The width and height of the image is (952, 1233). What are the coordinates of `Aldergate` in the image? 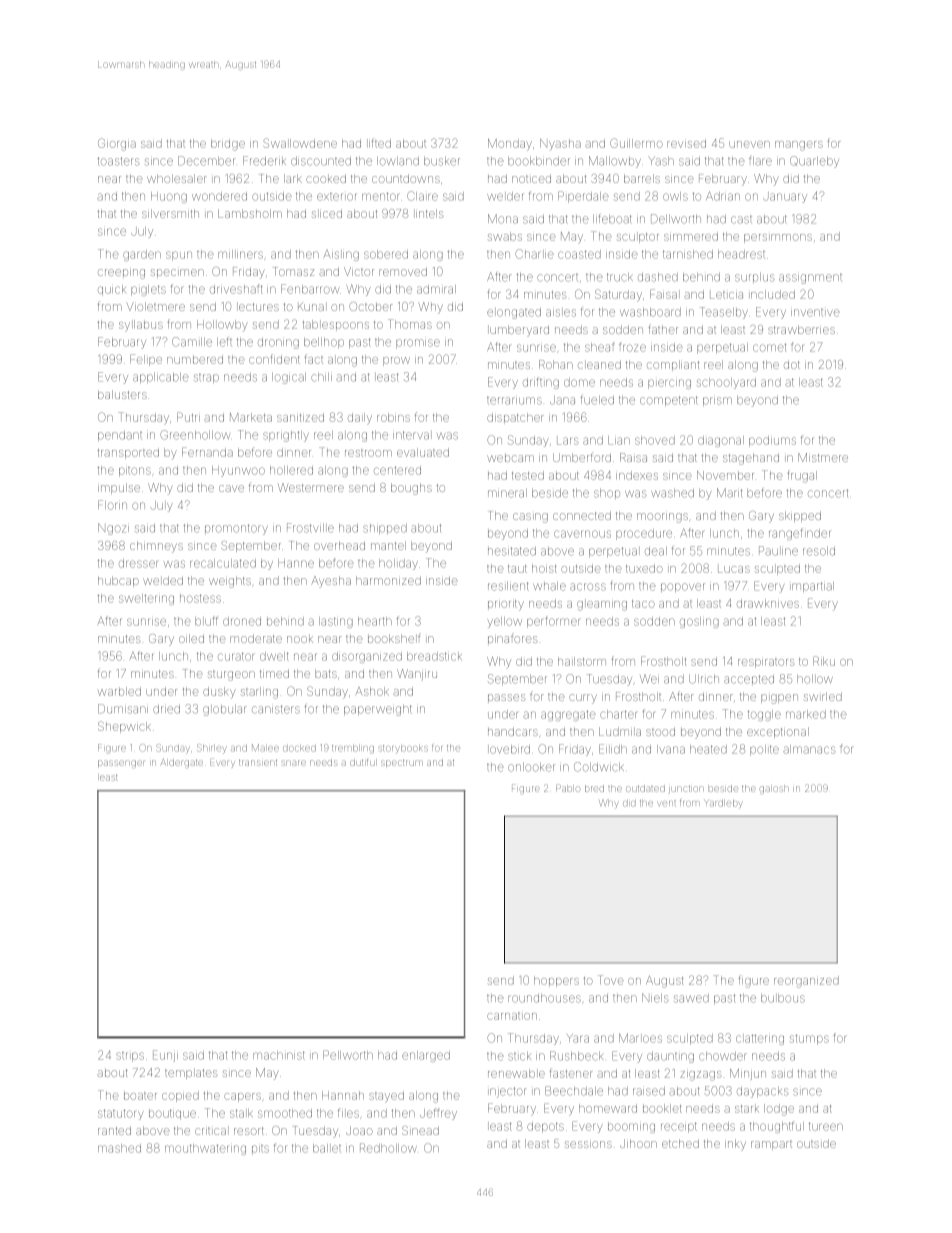 It's located at (181, 763).
